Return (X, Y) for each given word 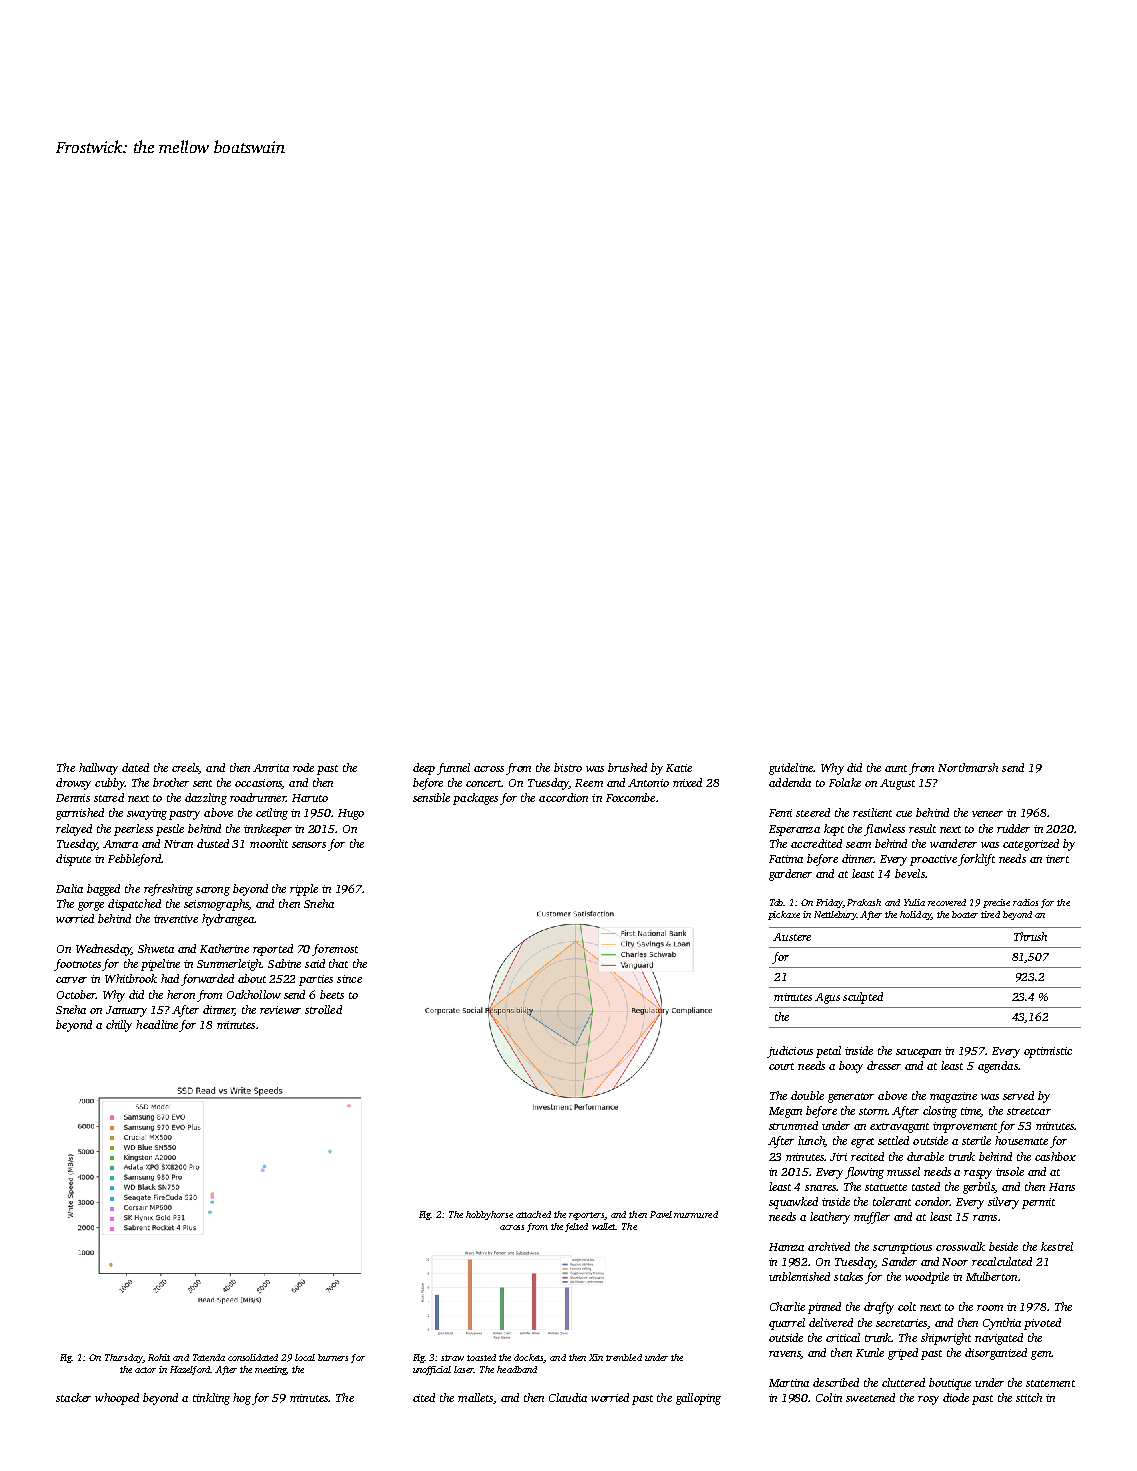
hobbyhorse (489, 1215)
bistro (568, 767)
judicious (790, 1052)
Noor (955, 1262)
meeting (271, 1370)
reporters (587, 1216)
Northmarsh (968, 767)
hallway (98, 769)
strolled (323, 1009)
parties (316, 980)
